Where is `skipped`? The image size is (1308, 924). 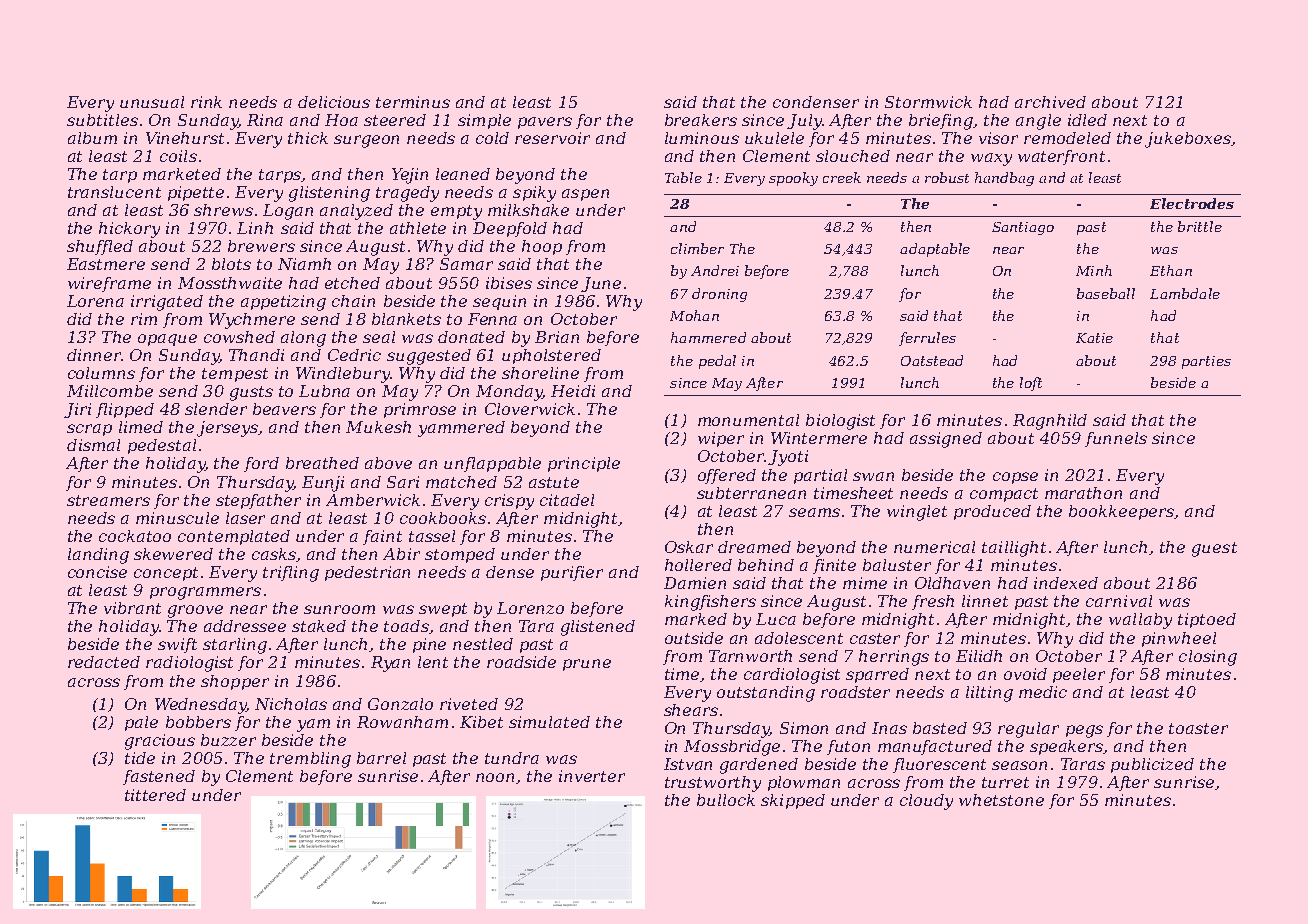 skipped is located at coordinates (793, 801).
